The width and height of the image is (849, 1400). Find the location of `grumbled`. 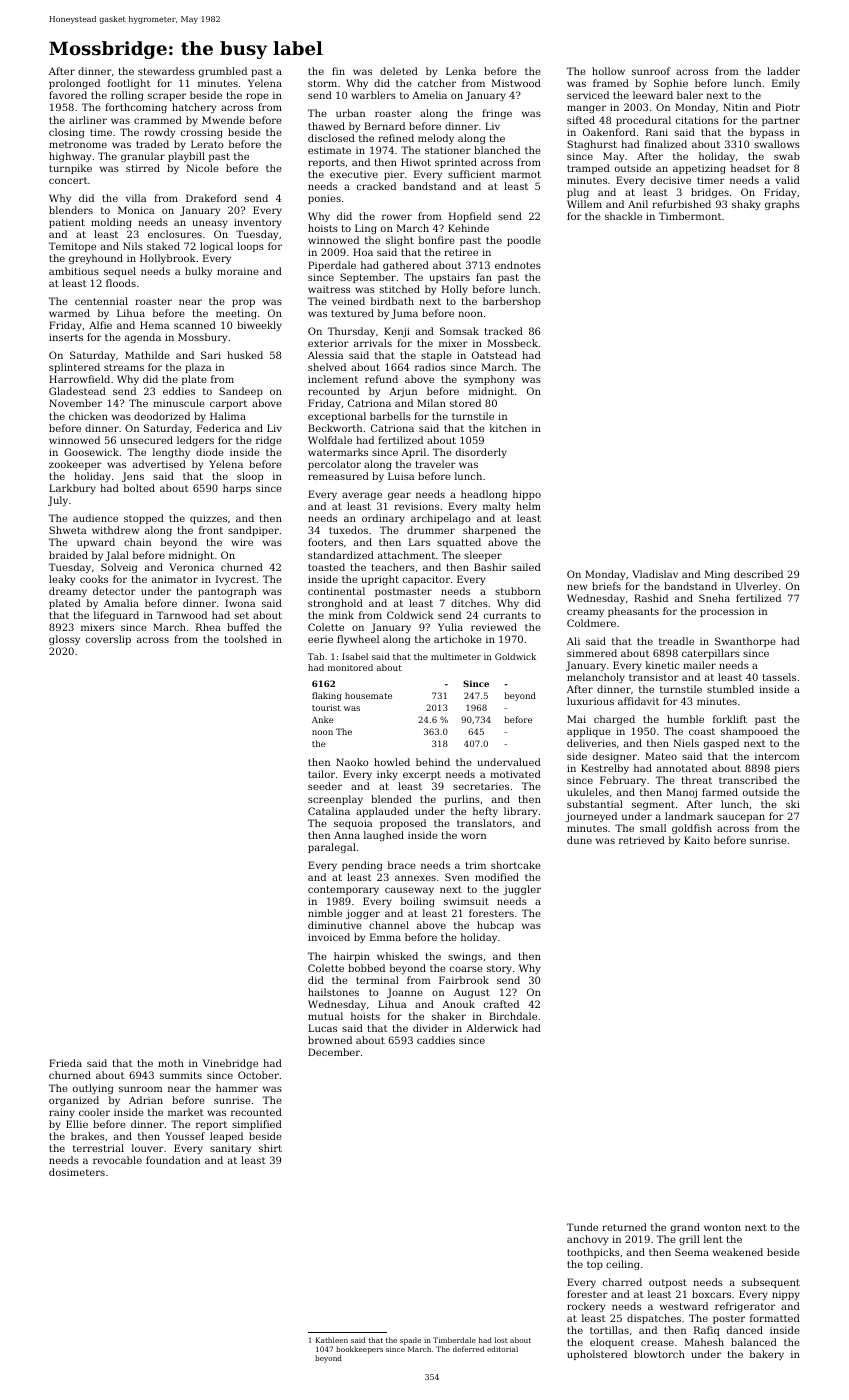

grumbled is located at coordinates (223, 72).
